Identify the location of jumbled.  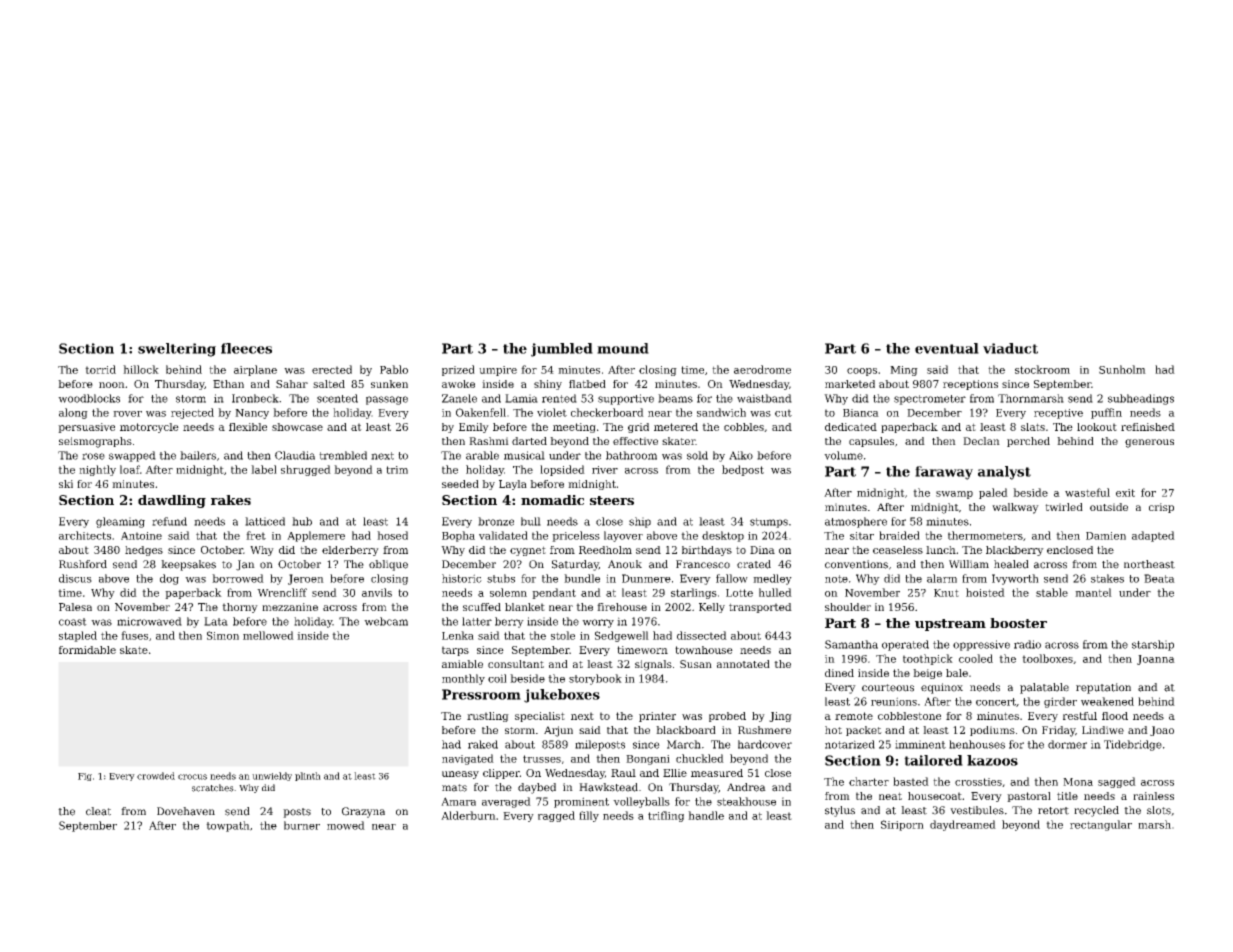
(562, 350).
